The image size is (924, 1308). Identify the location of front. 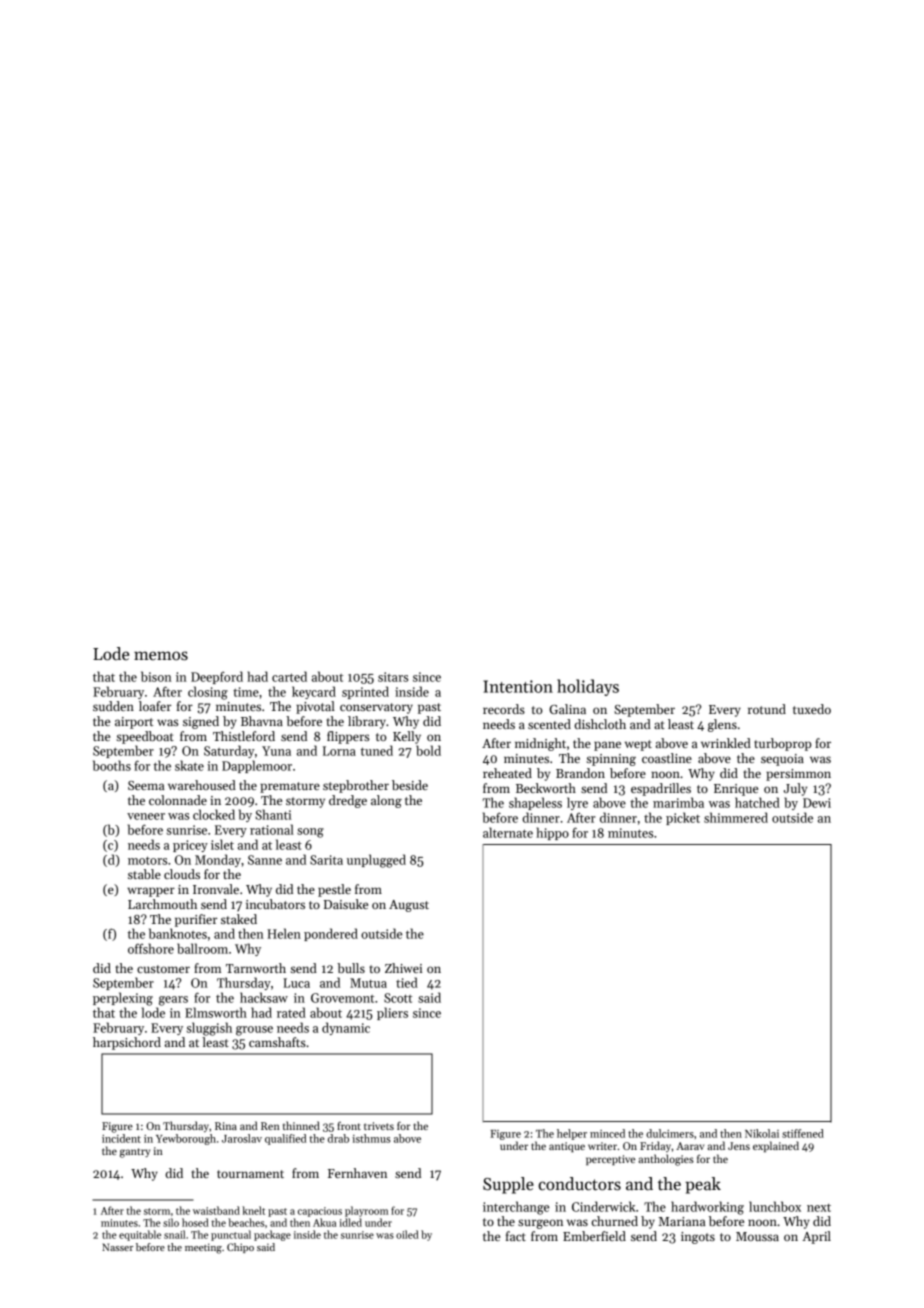
(349, 1126).
